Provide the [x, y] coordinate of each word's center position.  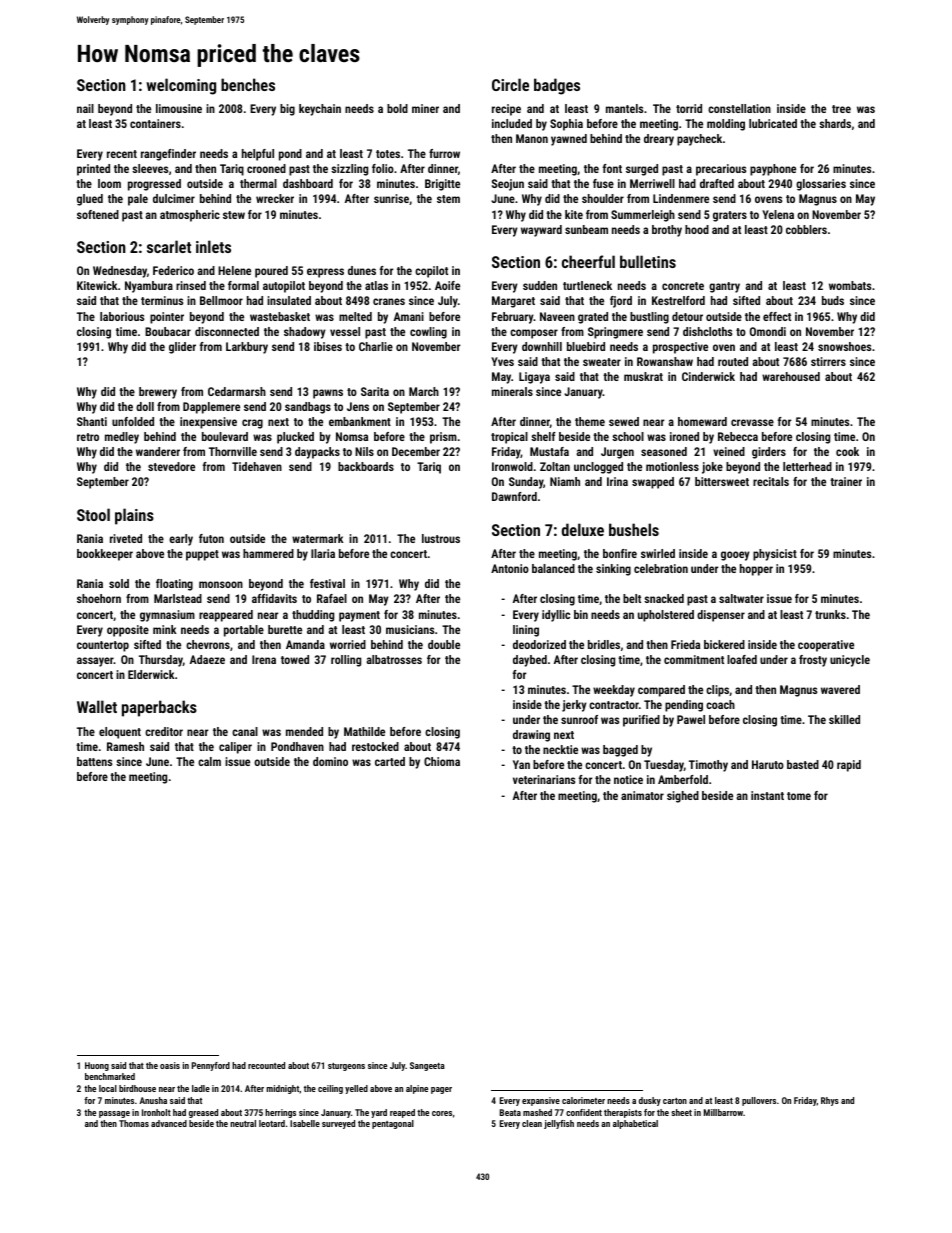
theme [590, 421]
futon [211, 538]
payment [359, 616]
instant [767, 795]
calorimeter [583, 1100]
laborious [122, 316]
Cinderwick [708, 376]
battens [94, 761]
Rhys [830, 1101]
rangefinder [168, 155]
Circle [510, 84]
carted [390, 761]
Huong [97, 1066]
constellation [739, 108]
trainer [846, 481]
